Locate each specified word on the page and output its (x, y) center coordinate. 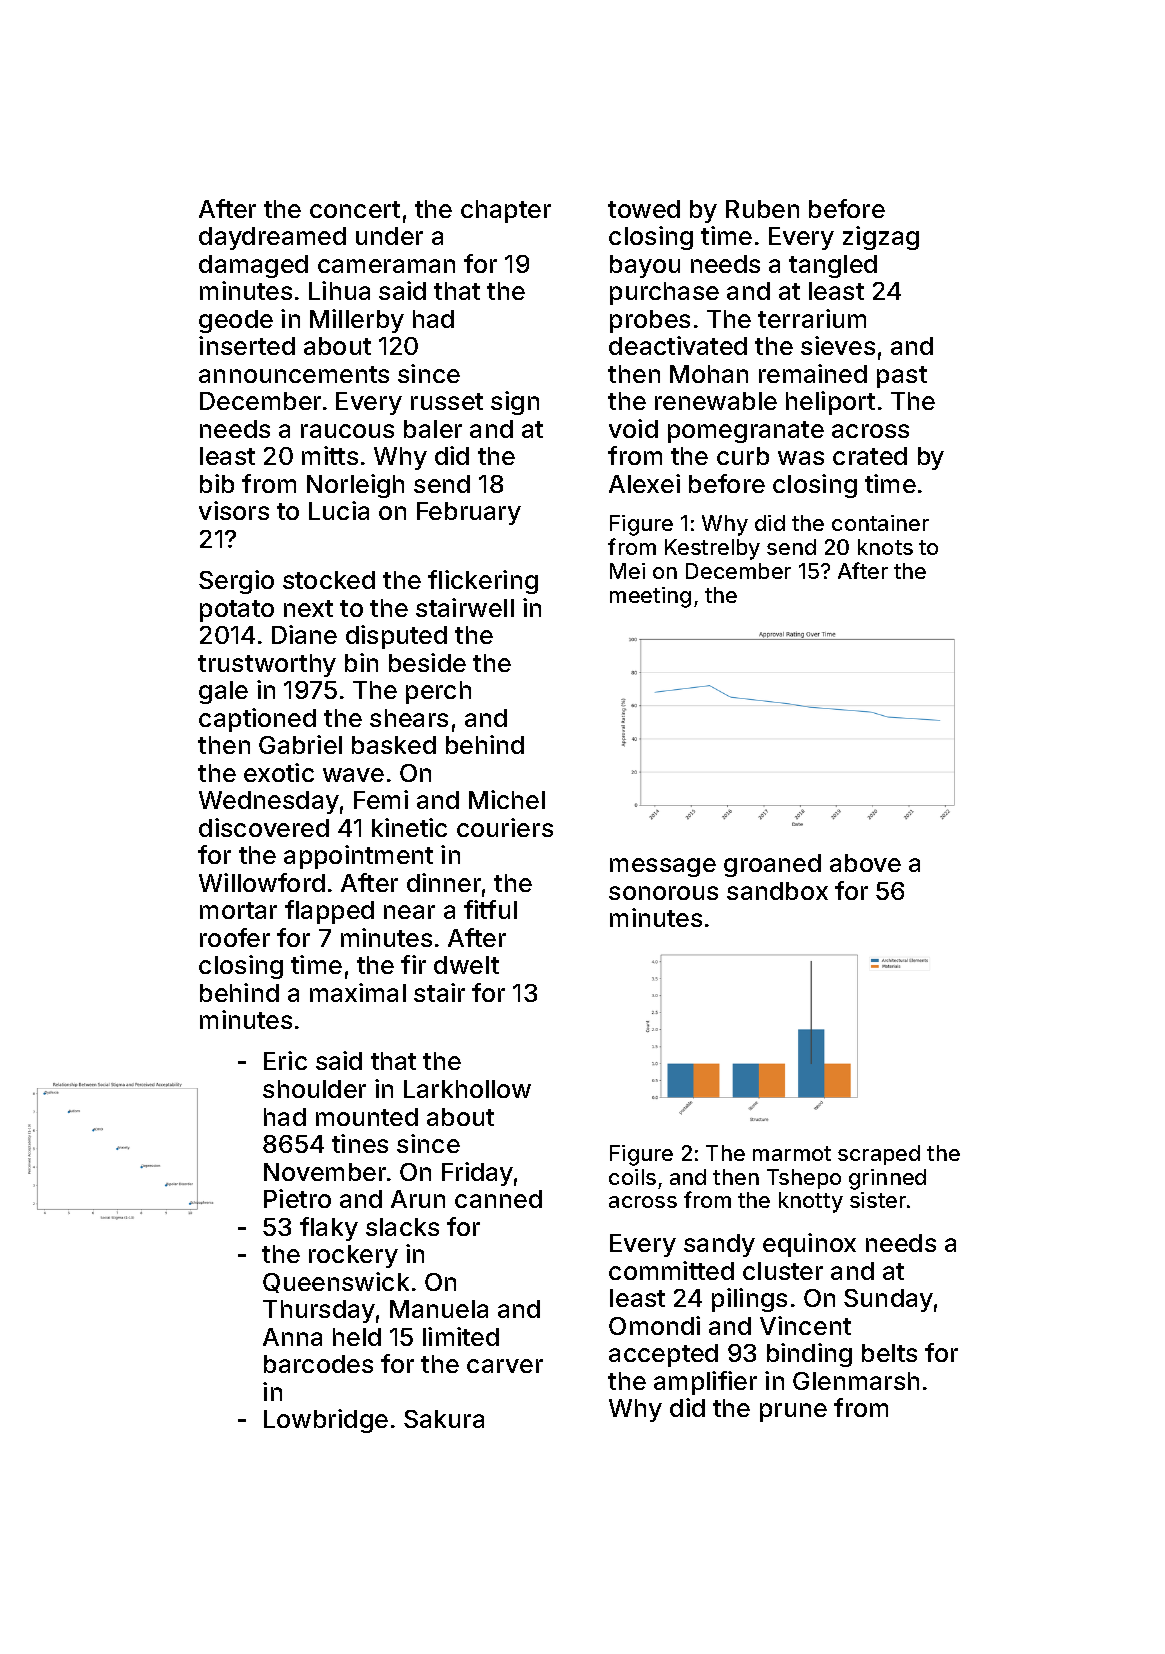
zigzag (881, 238)
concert (355, 209)
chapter (506, 211)
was (801, 458)
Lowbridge (326, 1421)
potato (237, 611)
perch (438, 692)
